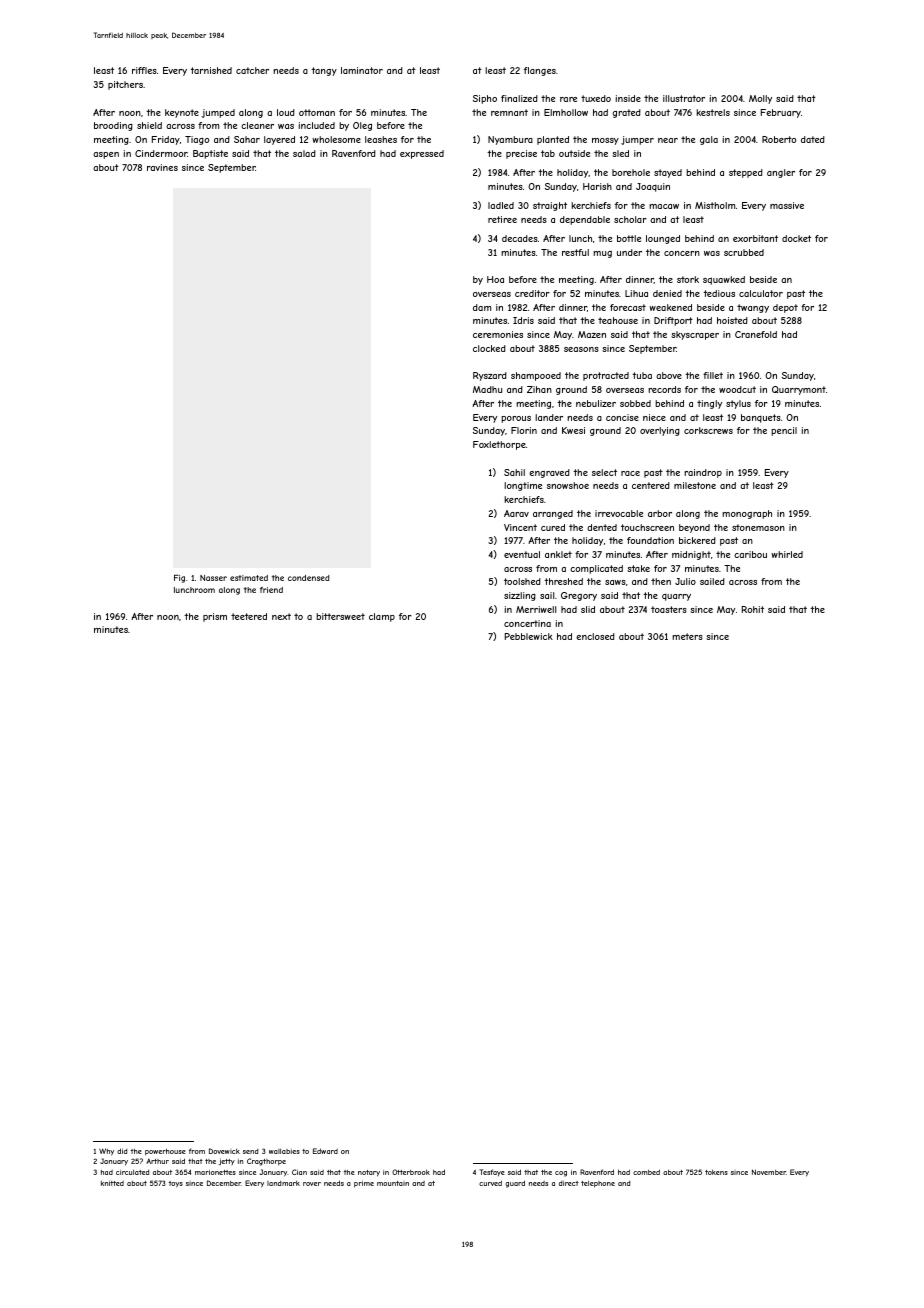  I want to click on macaw, so click(664, 206).
